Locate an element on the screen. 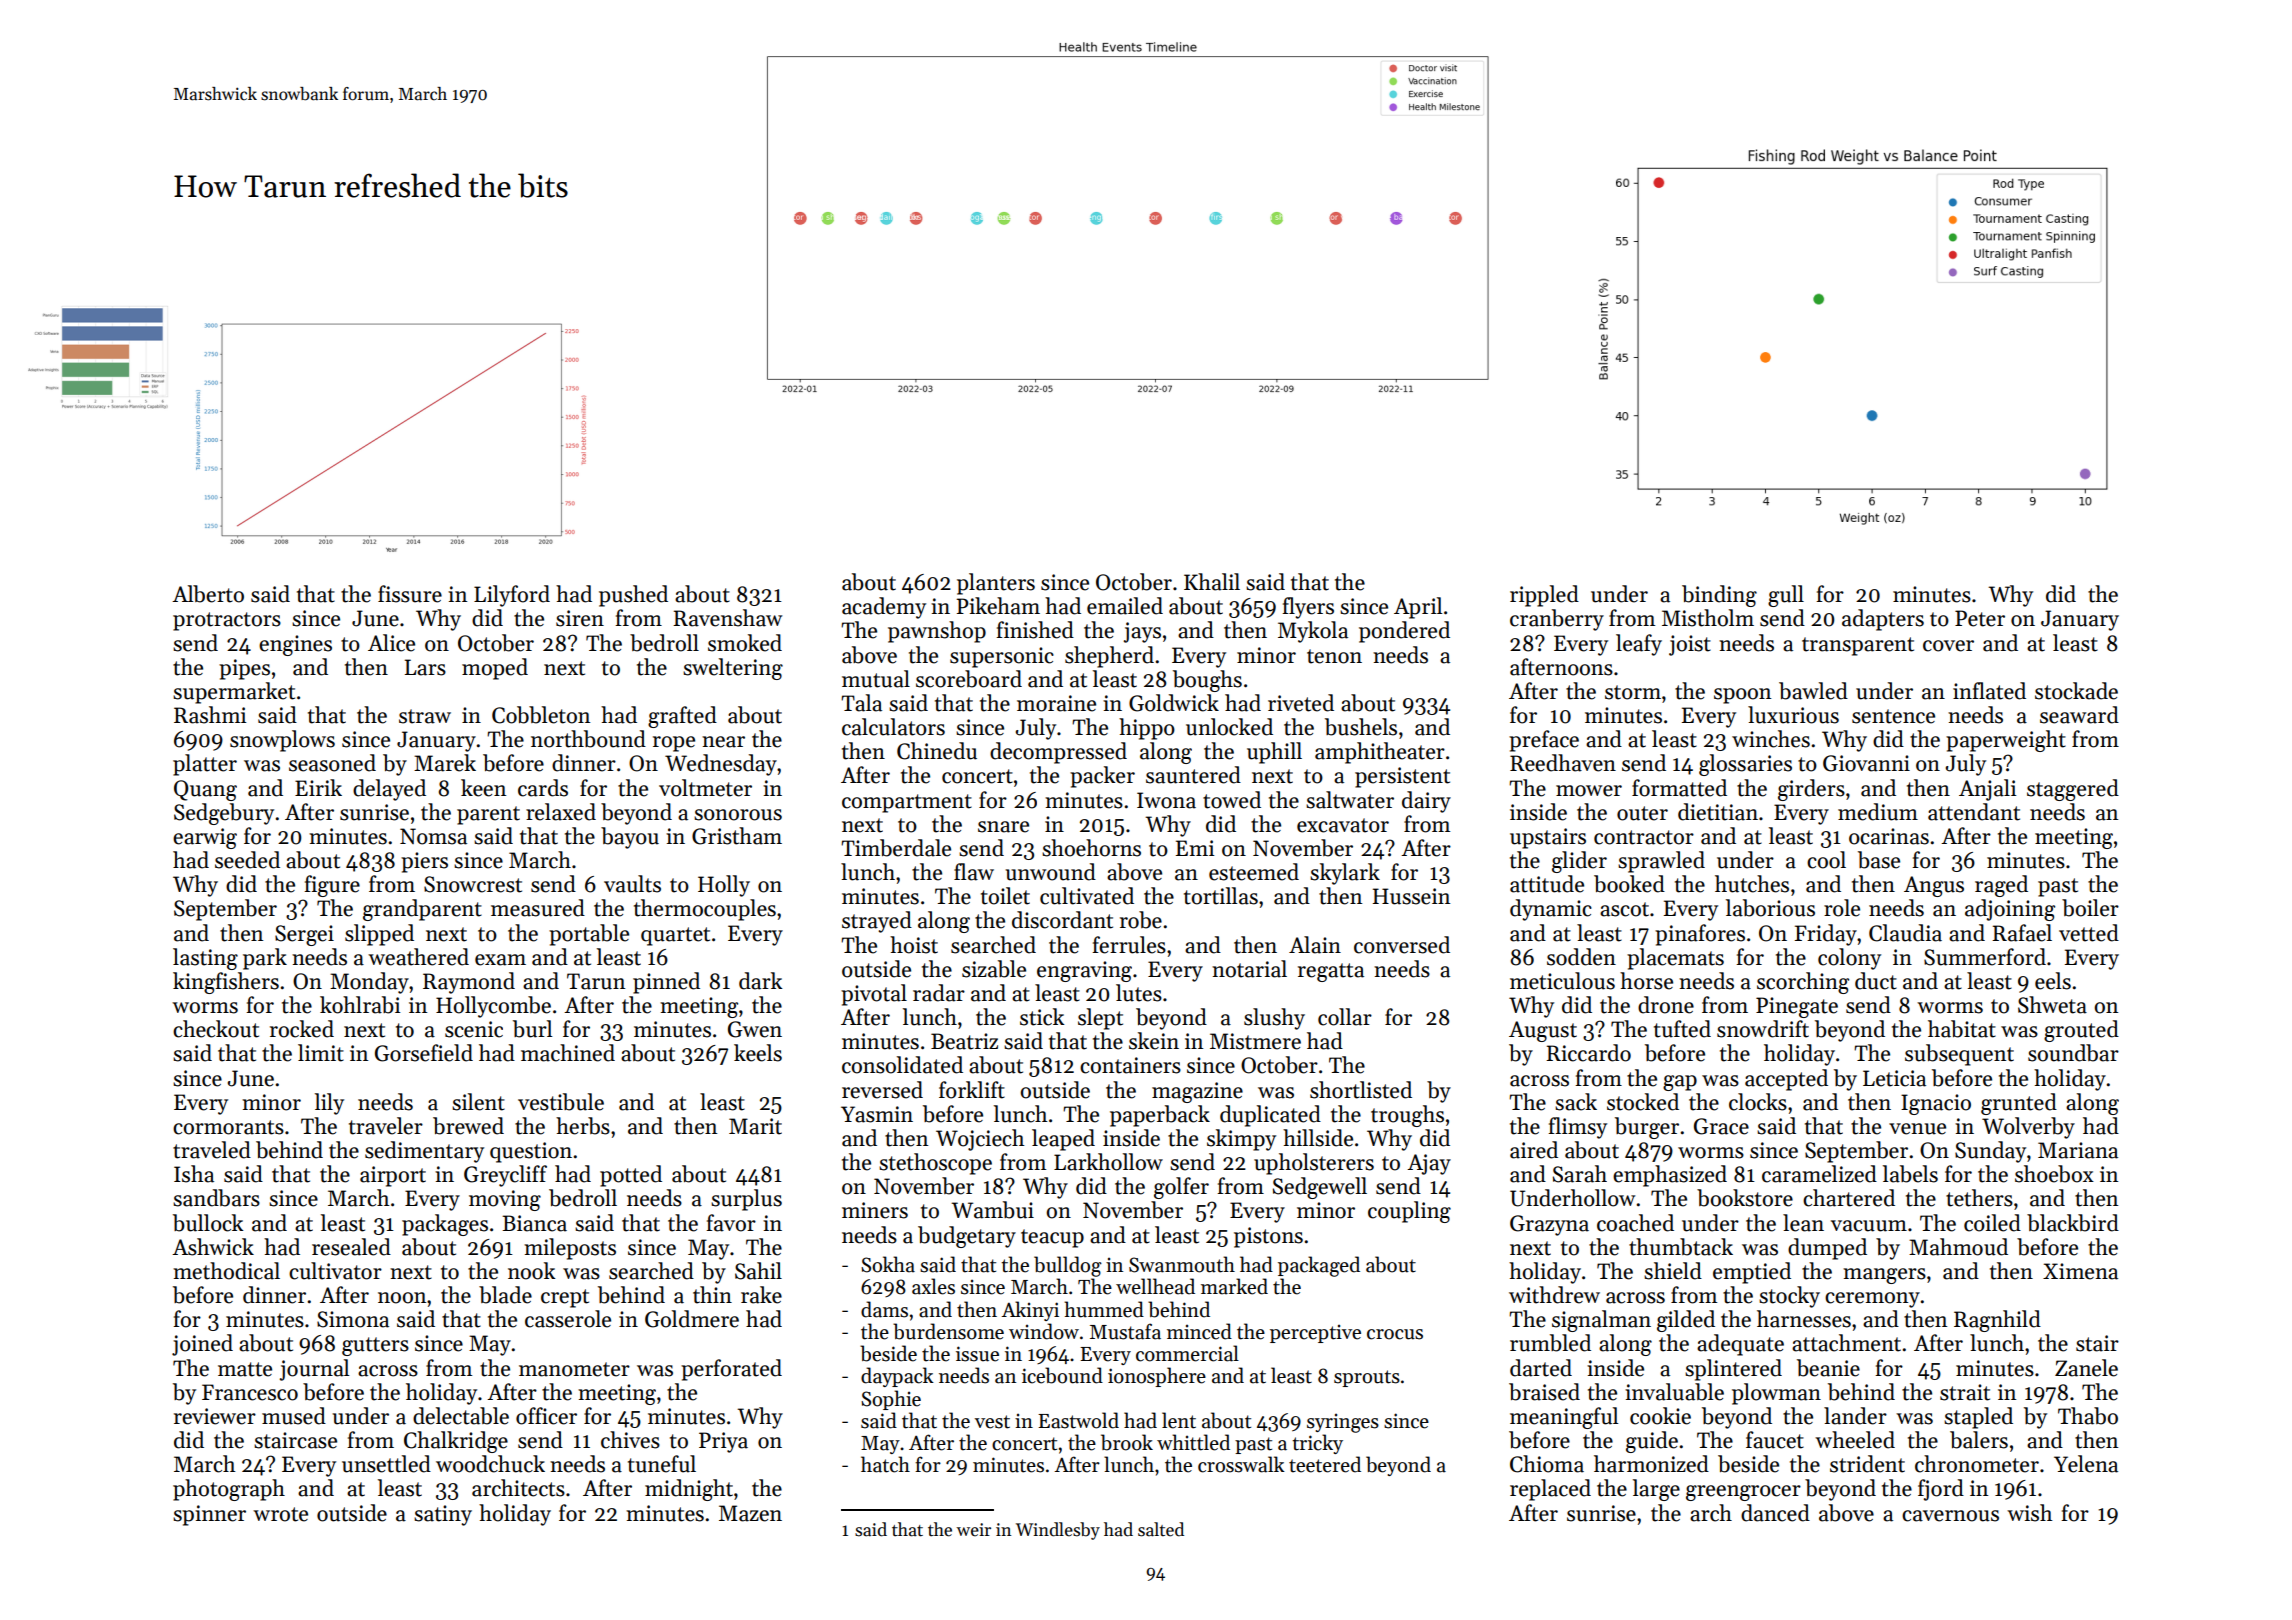  Eirik is located at coordinates (318, 787).
